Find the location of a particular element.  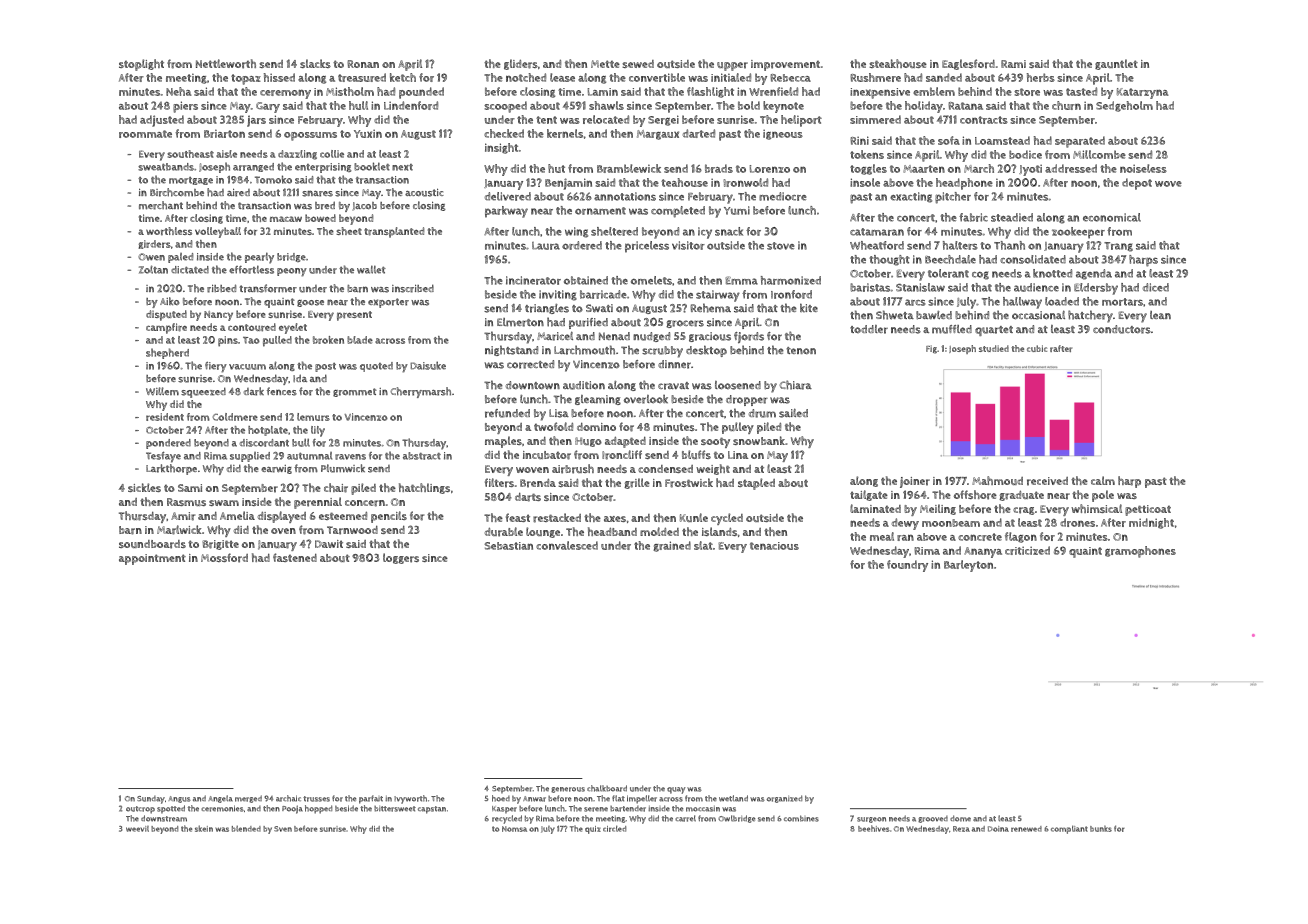

spotted is located at coordinates (171, 809).
